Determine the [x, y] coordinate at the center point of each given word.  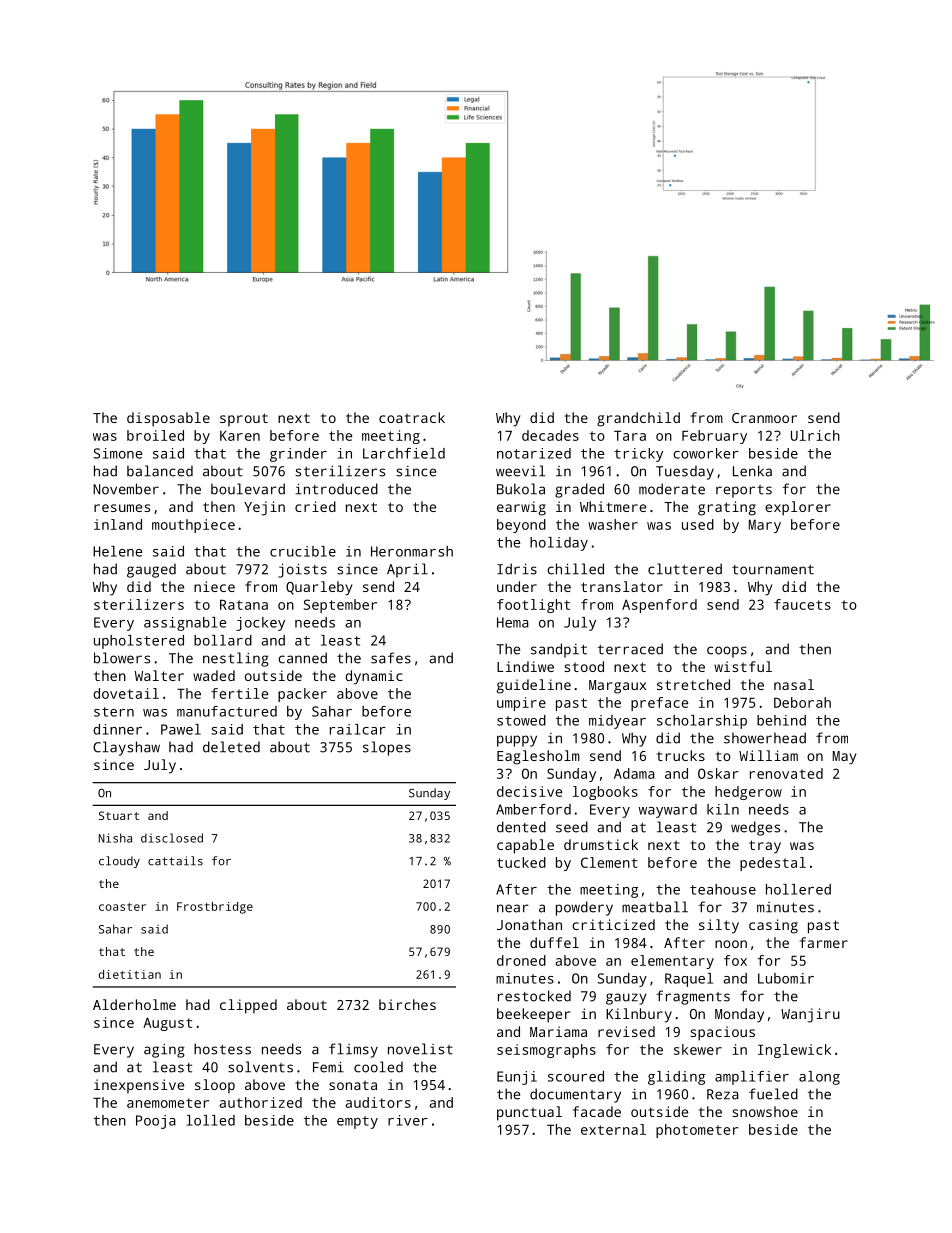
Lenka [752, 471]
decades [550, 435]
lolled [211, 1120]
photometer [697, 1131]
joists [302, 570]
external [613, 1129]
